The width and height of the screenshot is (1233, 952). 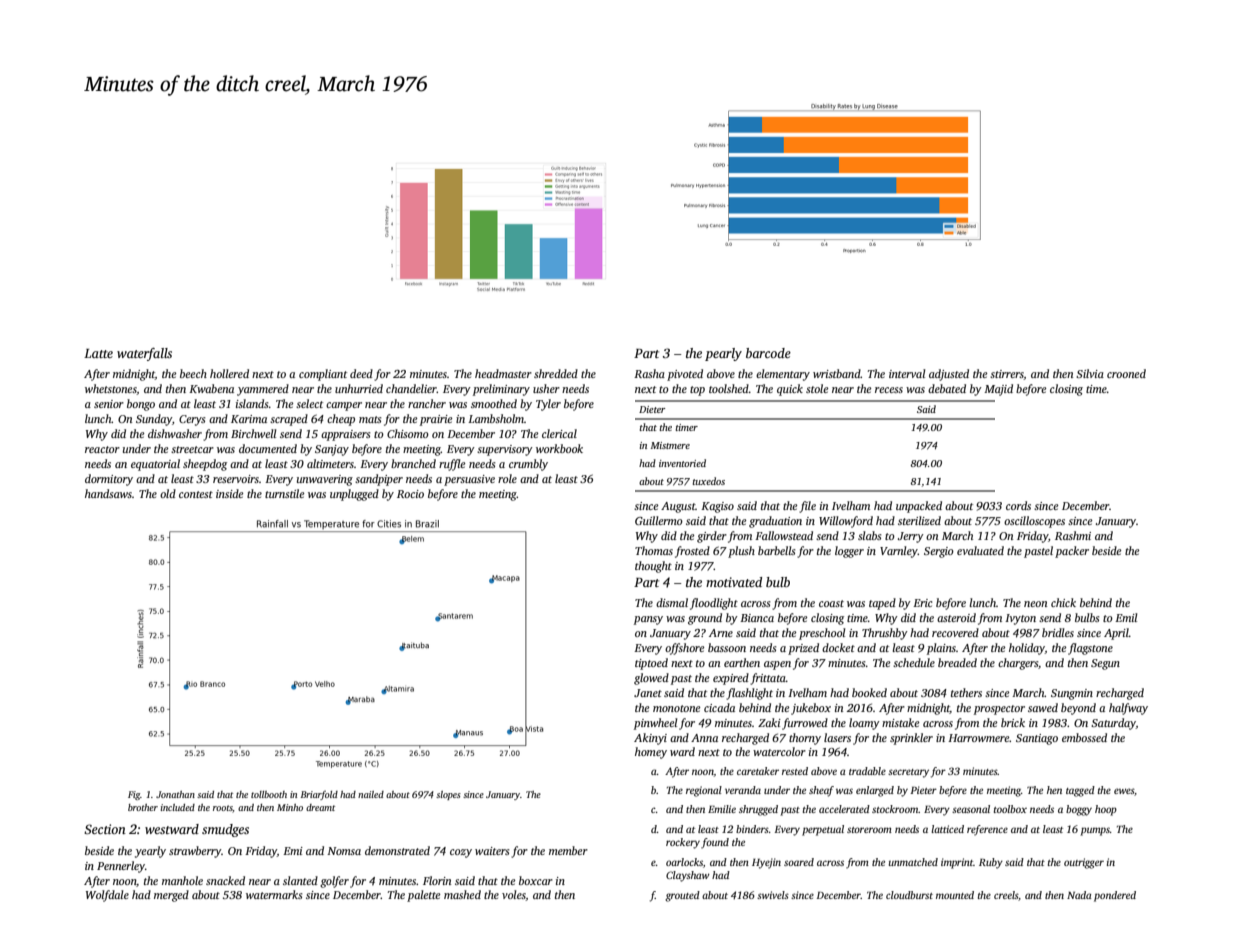 What do you see at coordinates (410, 494) in the screenshot?
I see `Rocio` at bounding box center [410, 494].
